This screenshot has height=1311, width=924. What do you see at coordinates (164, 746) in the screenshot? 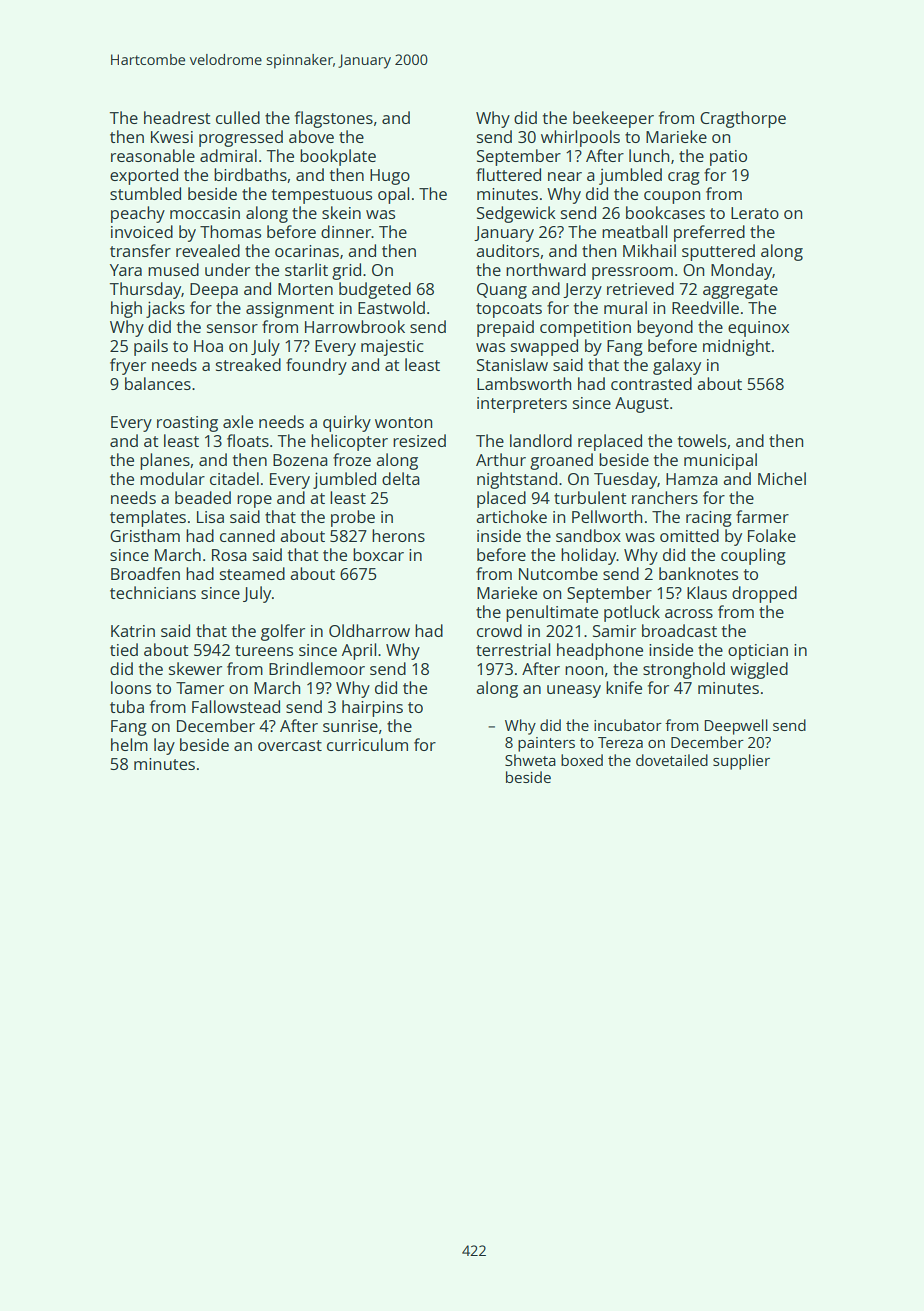
I see `lay` at bounding box center [164, 746].
